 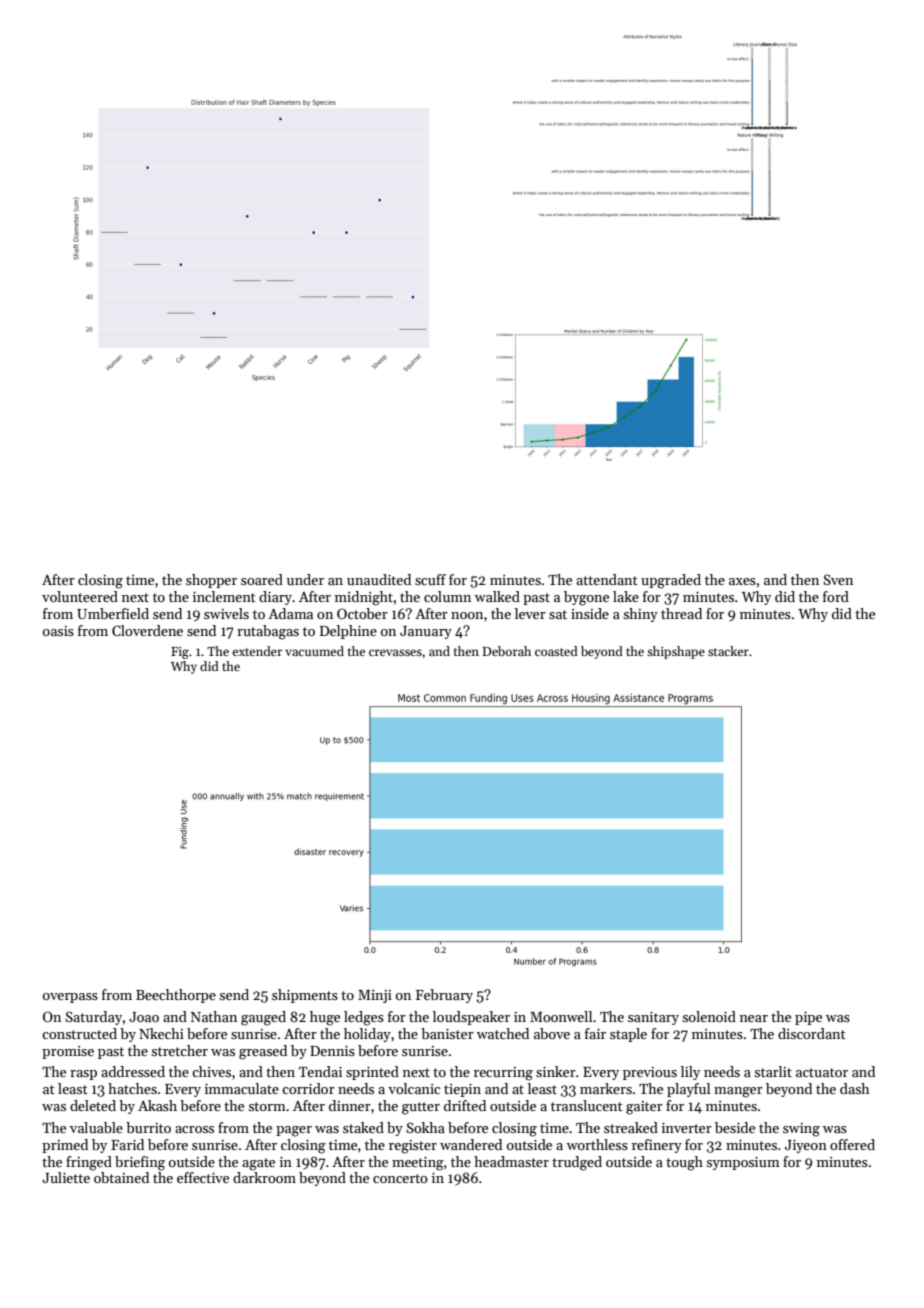 What do you see at coordinates (121, 1177) in the screenshot?
I see `obtained` at bounding box center [121, 1177].
